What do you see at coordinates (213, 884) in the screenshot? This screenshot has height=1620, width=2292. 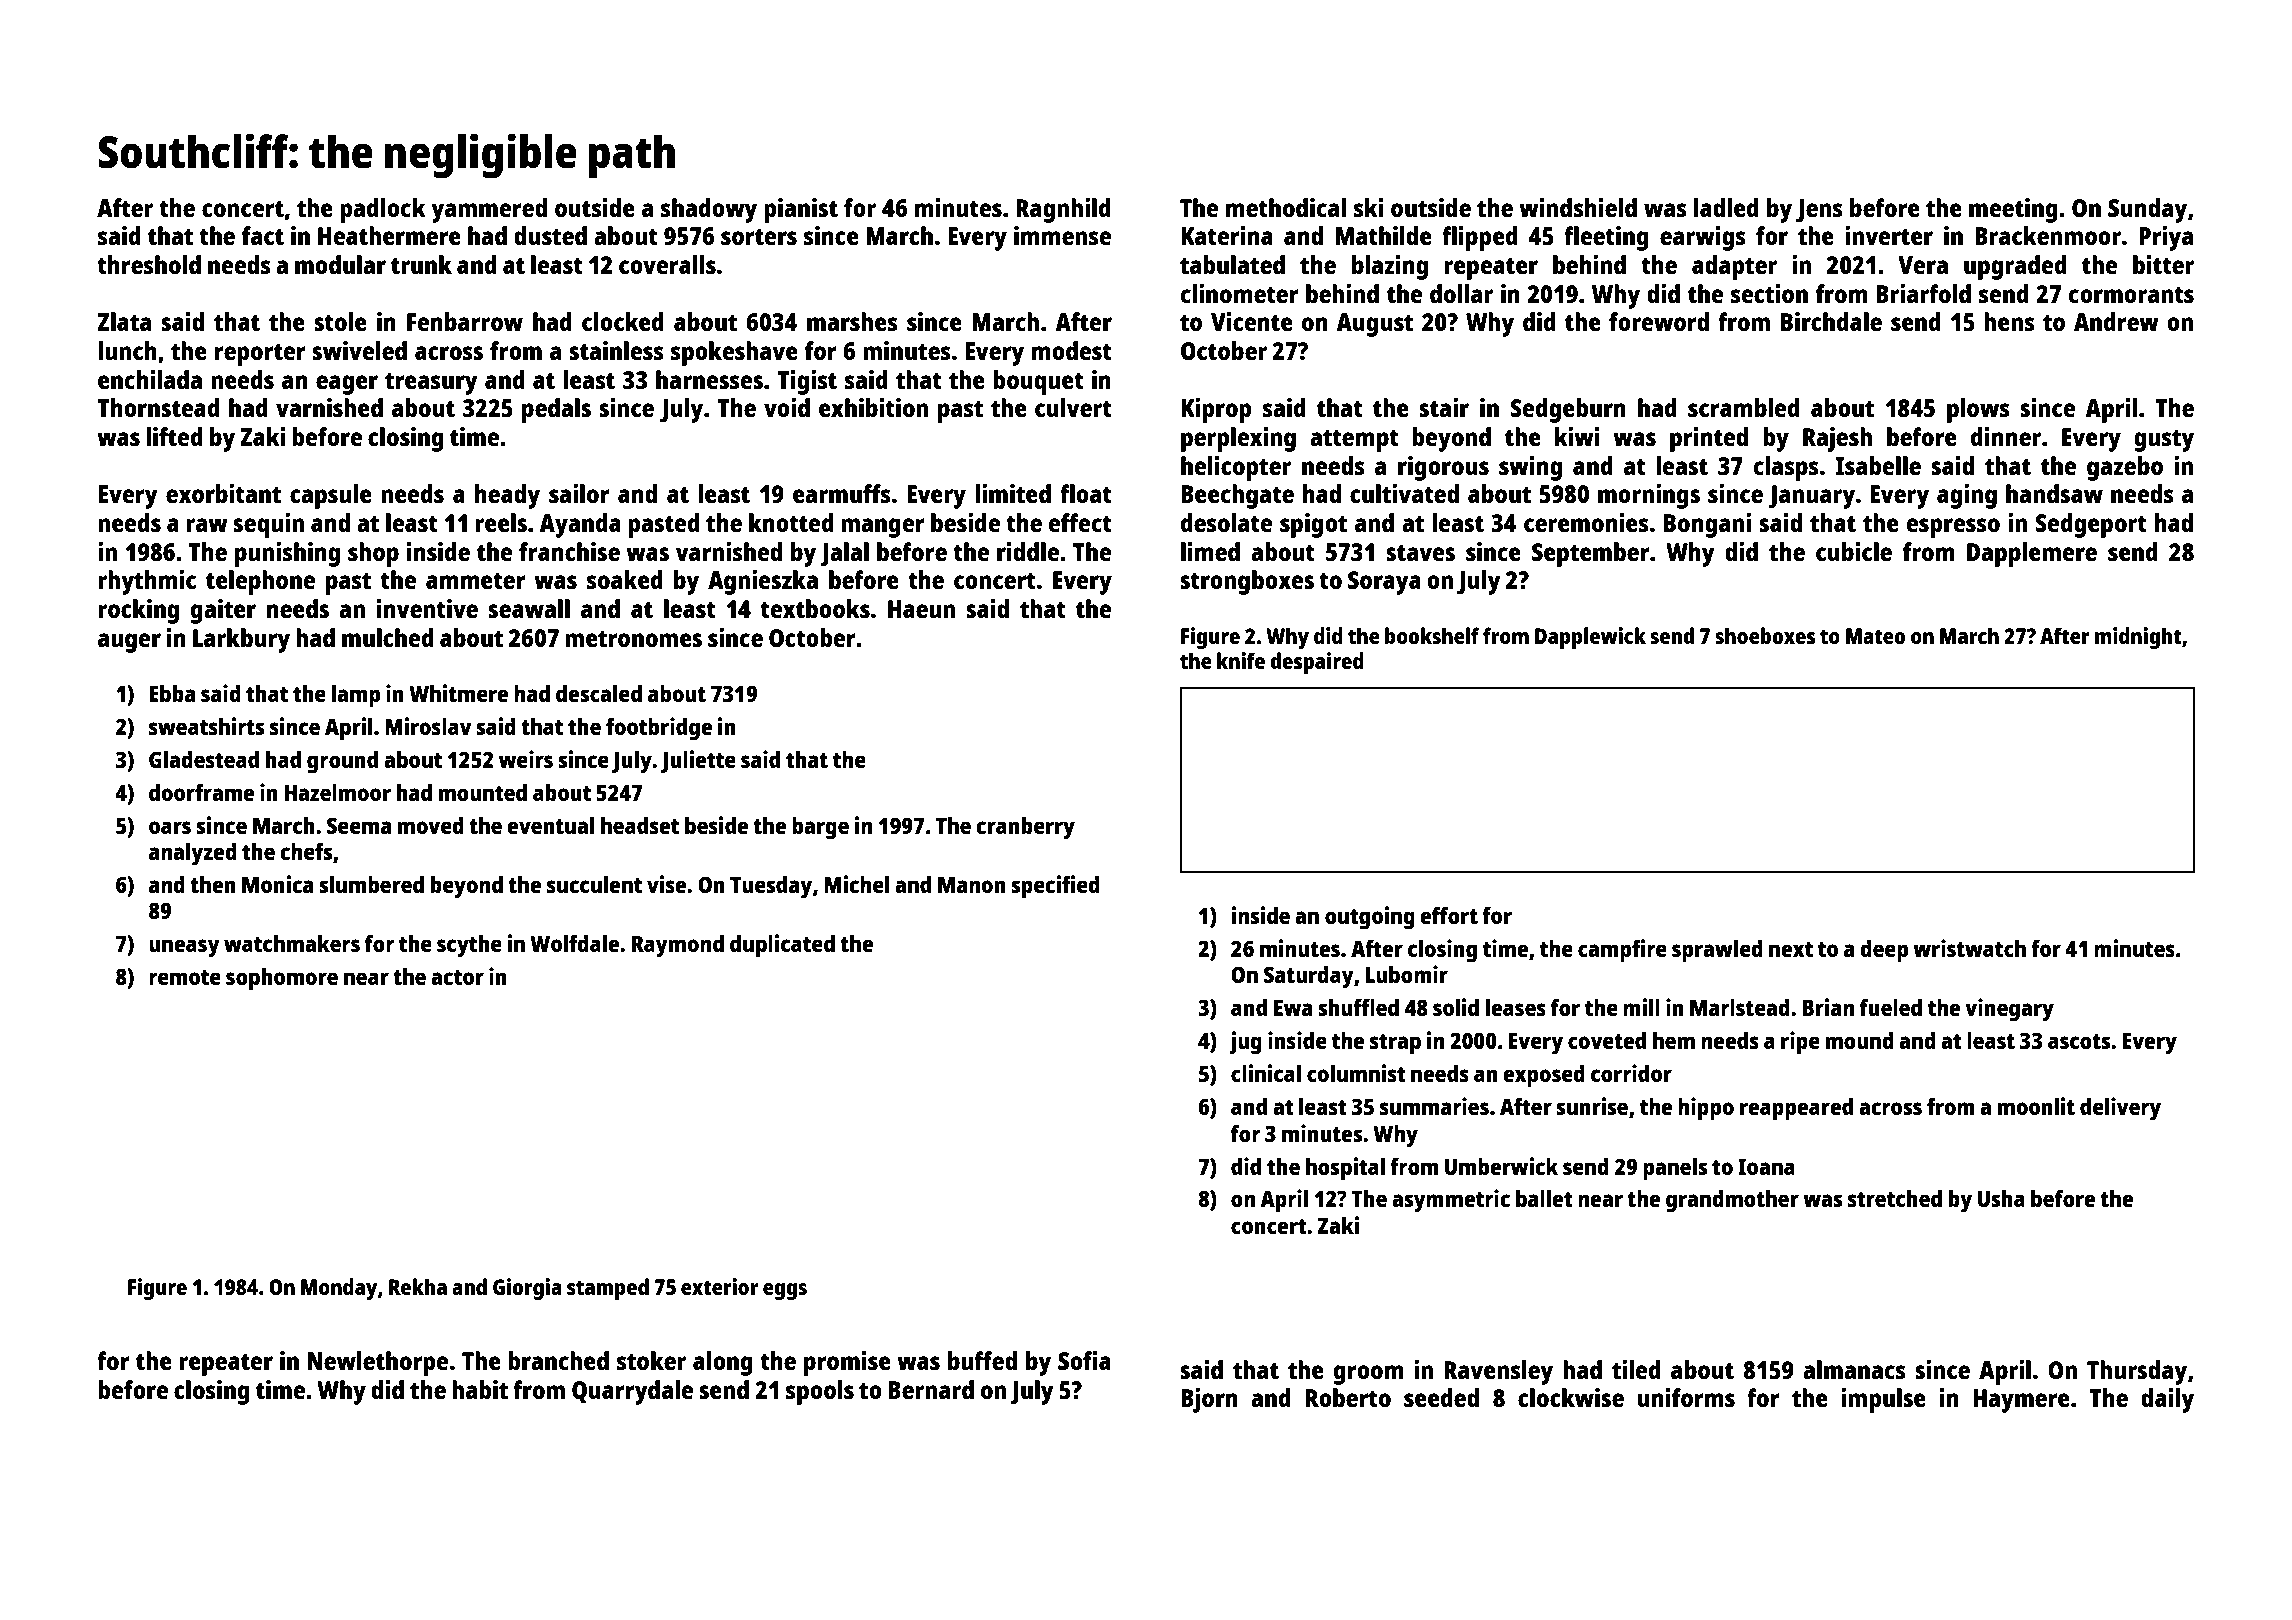 I see `then` at bounding box center [213, 884].
